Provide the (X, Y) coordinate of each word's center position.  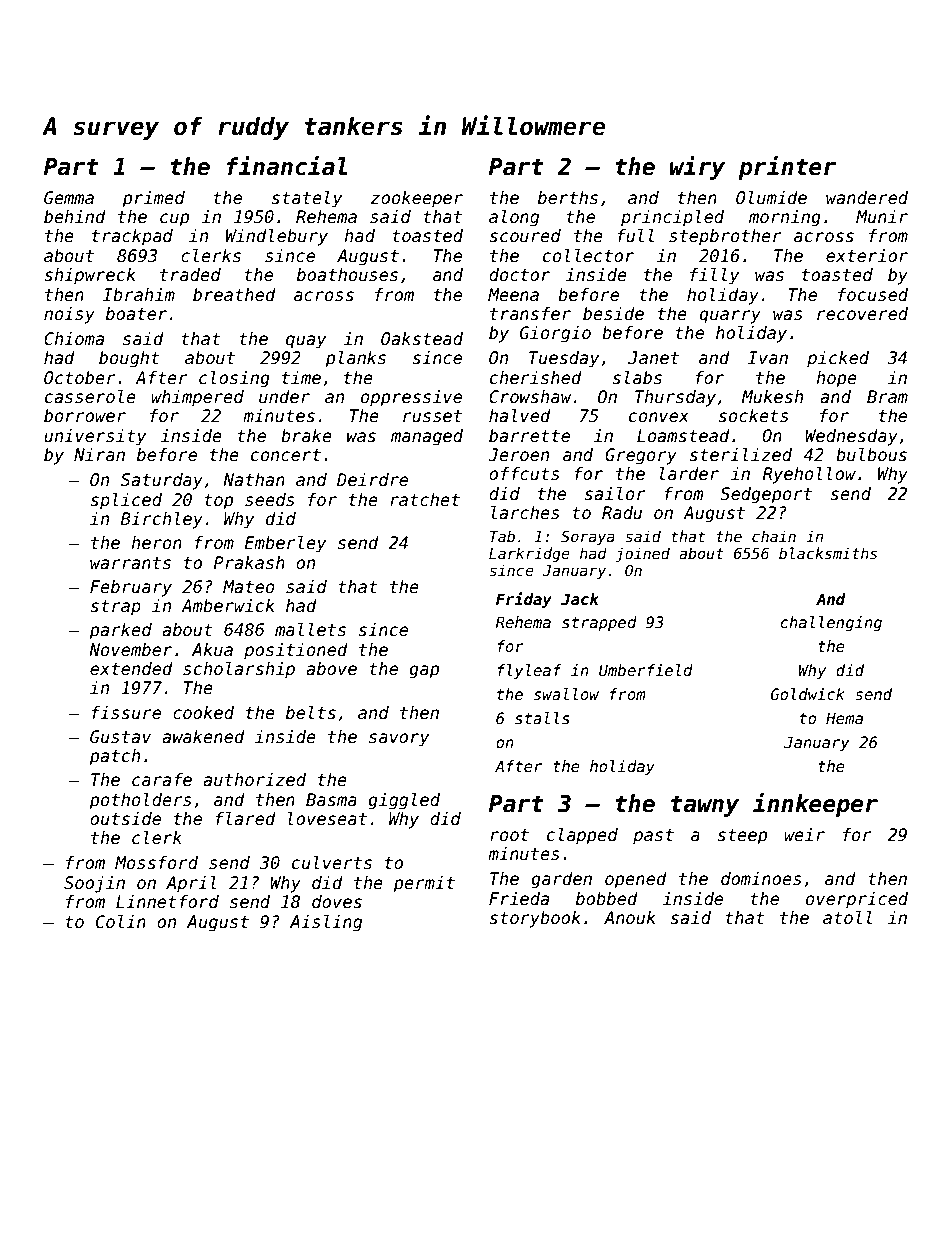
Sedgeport (766, 495)
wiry (697, 168)
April (191, 884)
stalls (542, 718)
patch (114, 757)
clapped (582, 836)
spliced (126, 501)
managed (427, 437)
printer (787, 168)
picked (838, 359)
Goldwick (808, 694)
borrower (85, 416)
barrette (529, 436)
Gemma (69, 198)
